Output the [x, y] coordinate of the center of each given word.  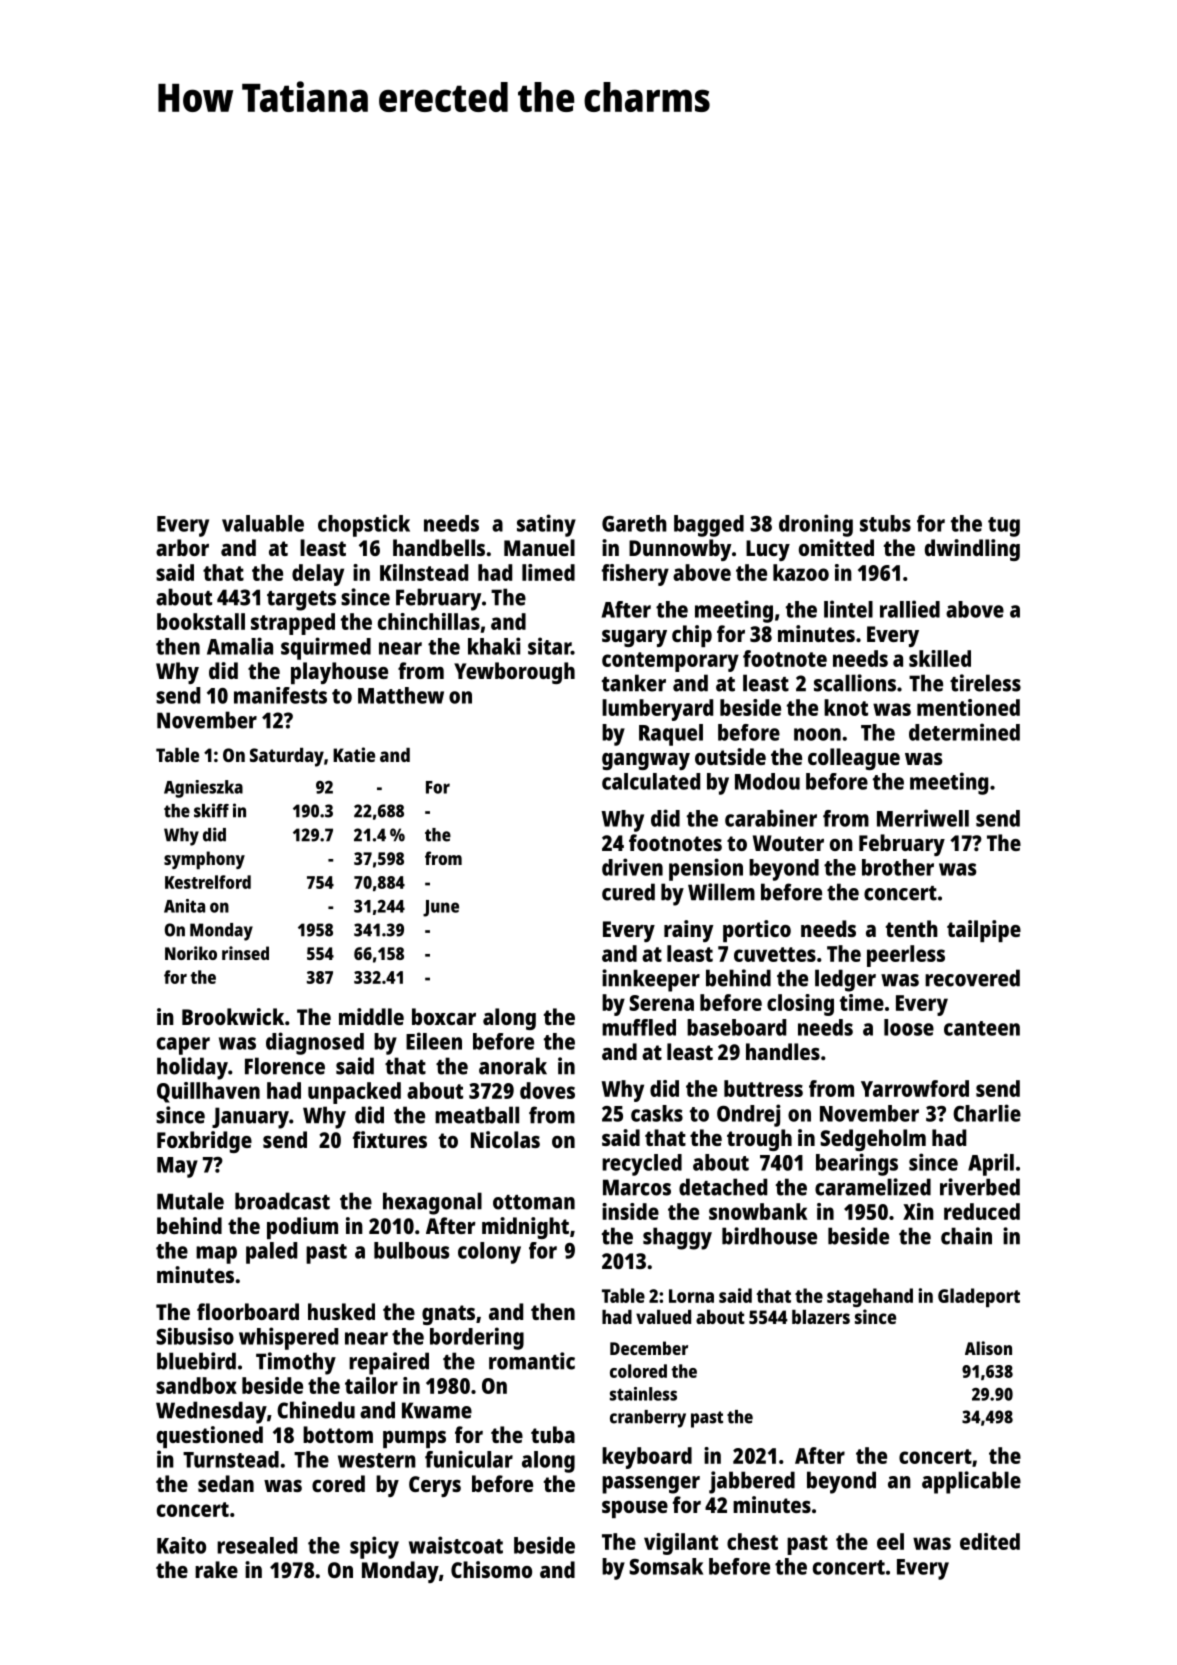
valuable [263, 523]
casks [657, 1113]
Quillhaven [208, 1092]
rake [216, 1569]
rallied [910, 609]
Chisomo [491, 1569]
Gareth [634, 523]
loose [909, 1027]
